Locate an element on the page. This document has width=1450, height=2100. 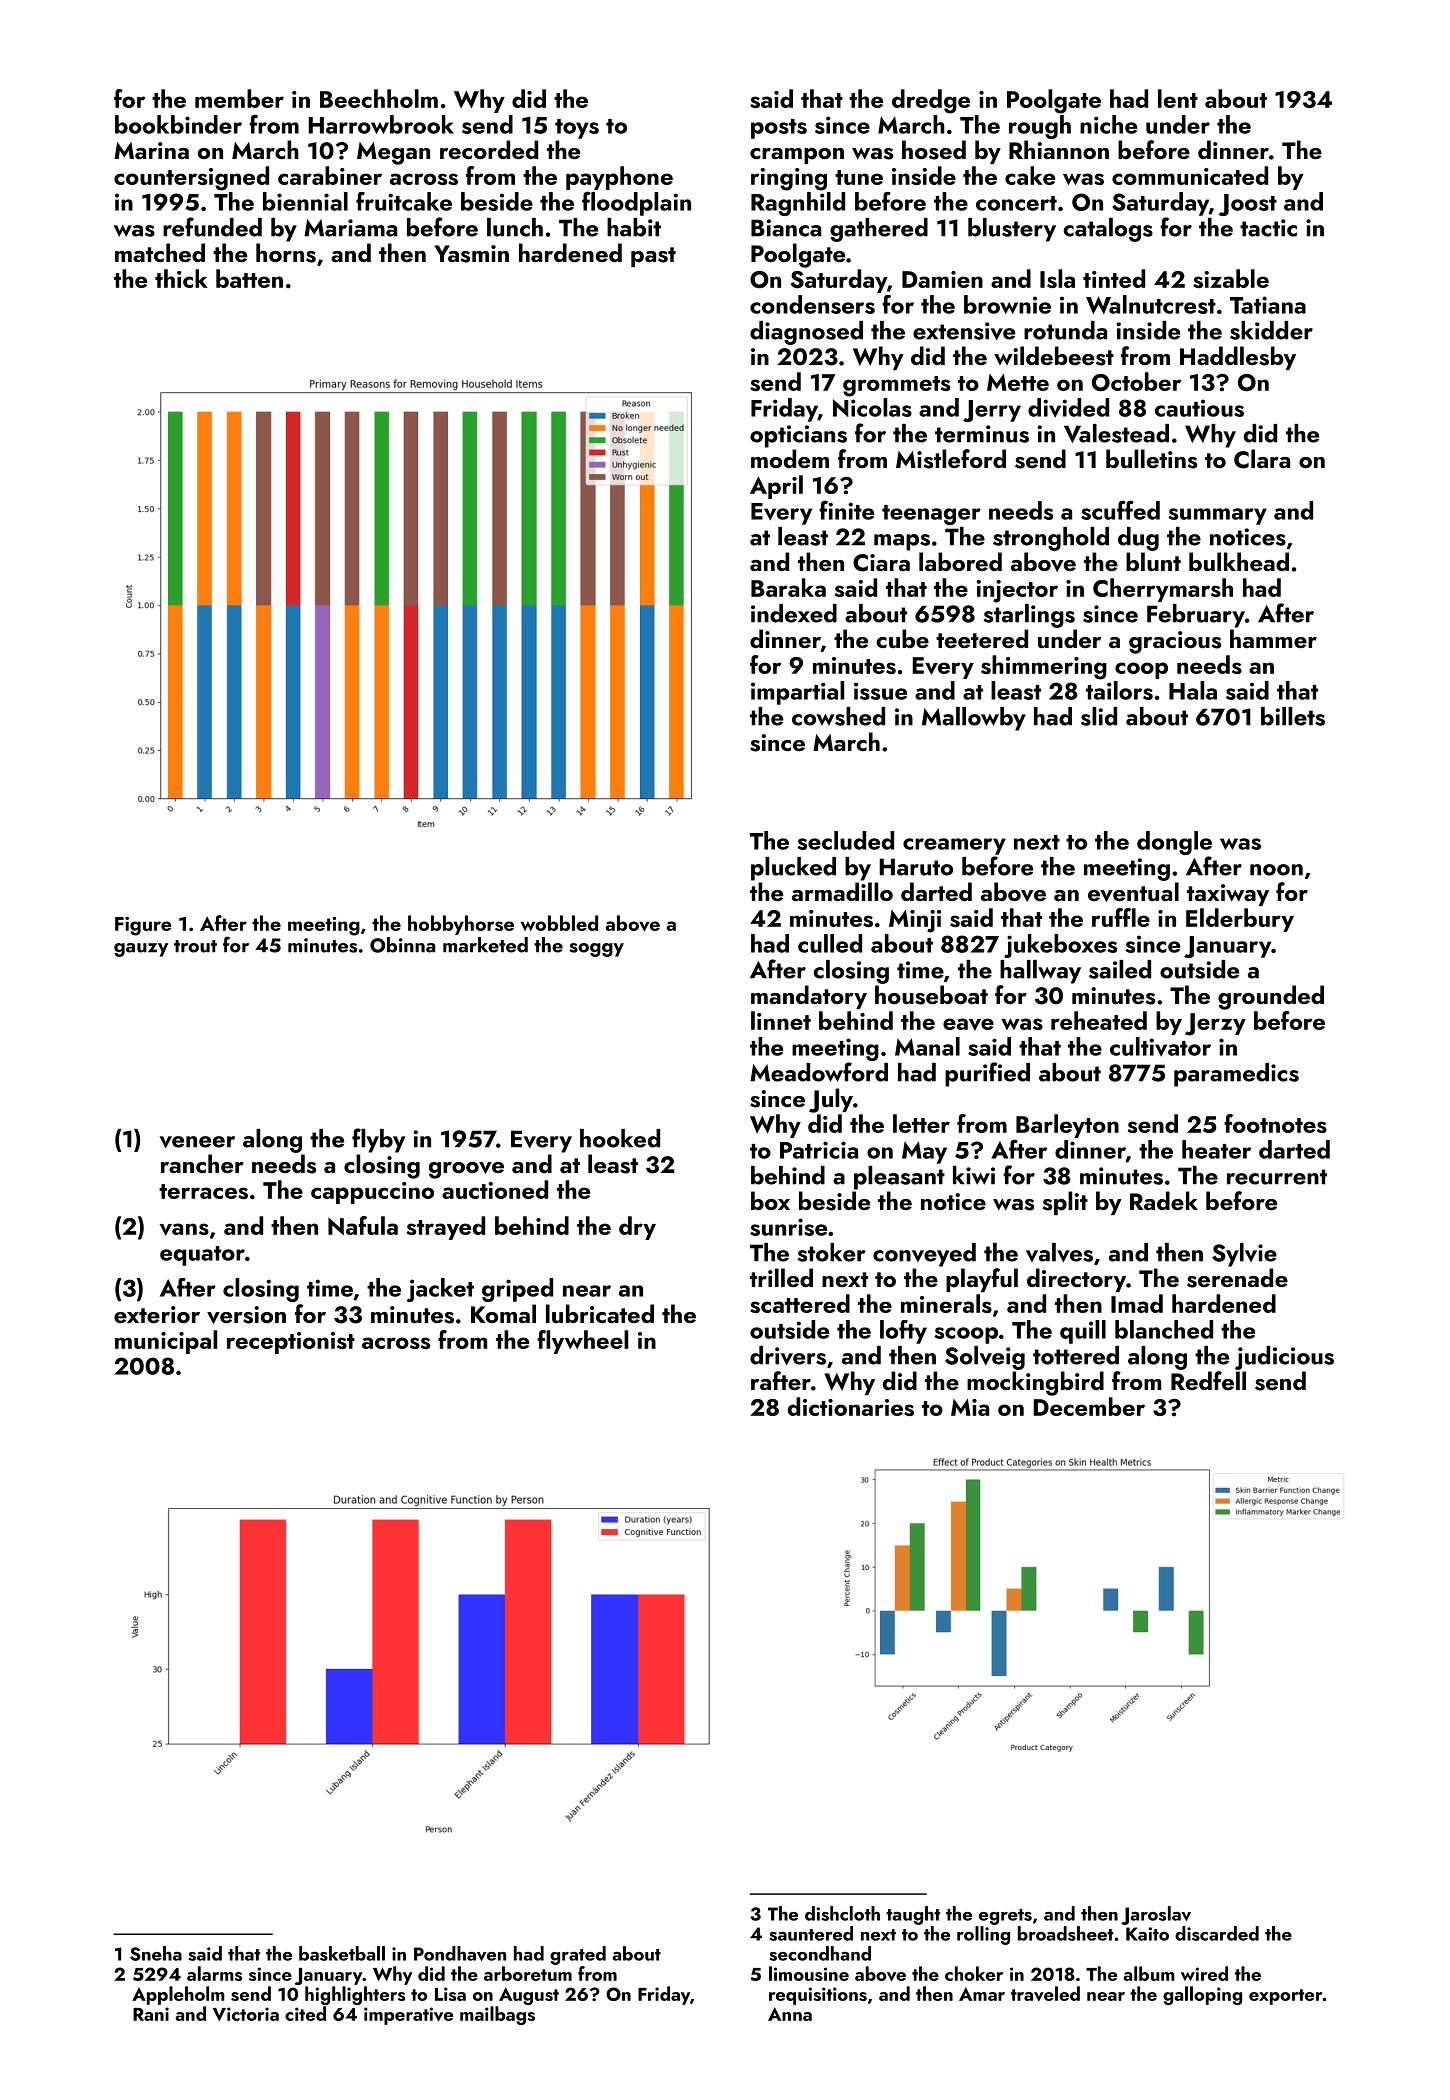
flywheel is located at coordinates (582, 1342).
